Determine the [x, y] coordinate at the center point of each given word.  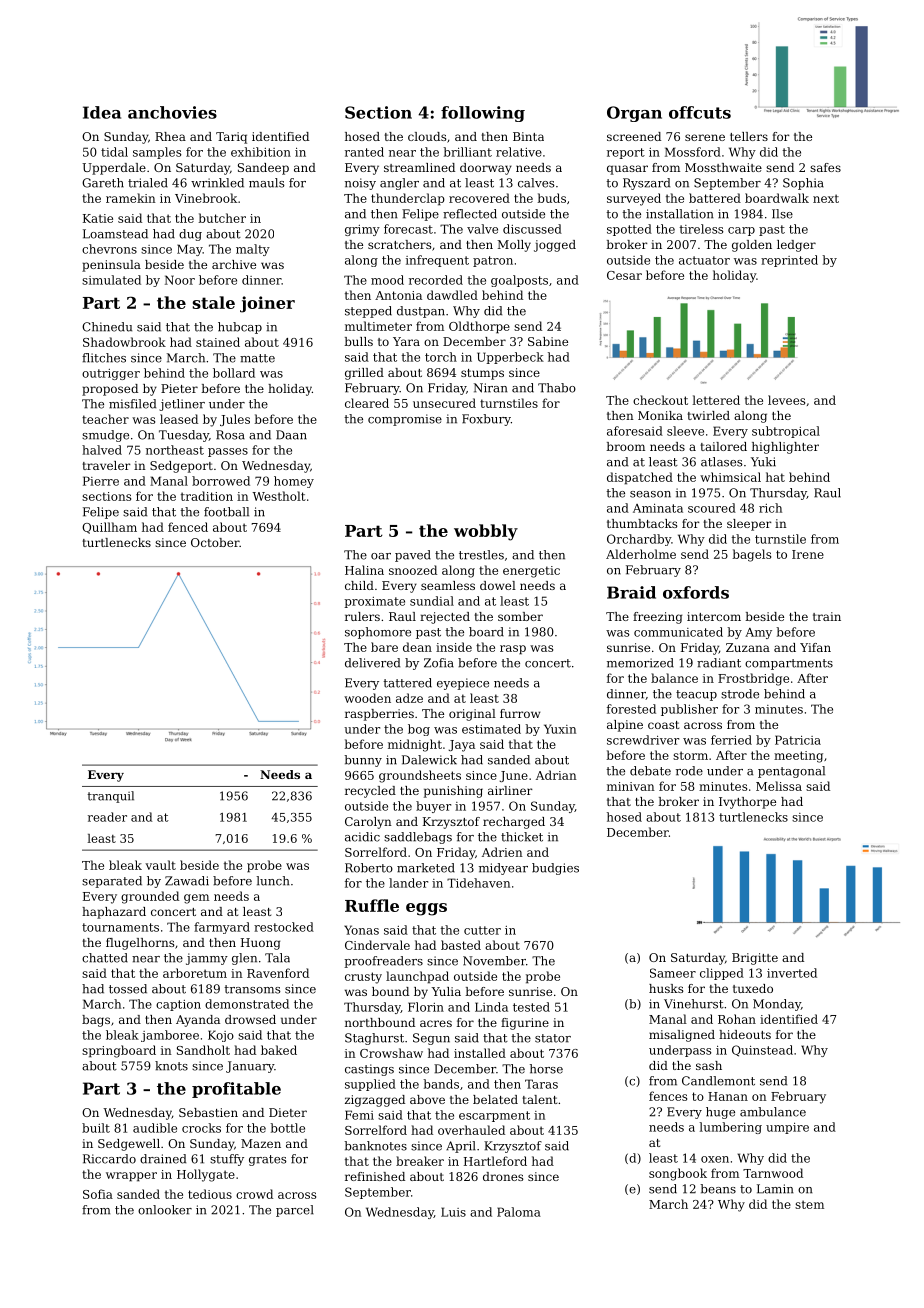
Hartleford [495, 1161]
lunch [272, 881]
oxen [715, 1159]
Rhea [170, 136]
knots [171, 1066]
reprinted [789, 261]
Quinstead [762, 1051]
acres [436, 1023]
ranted [364, 152]
